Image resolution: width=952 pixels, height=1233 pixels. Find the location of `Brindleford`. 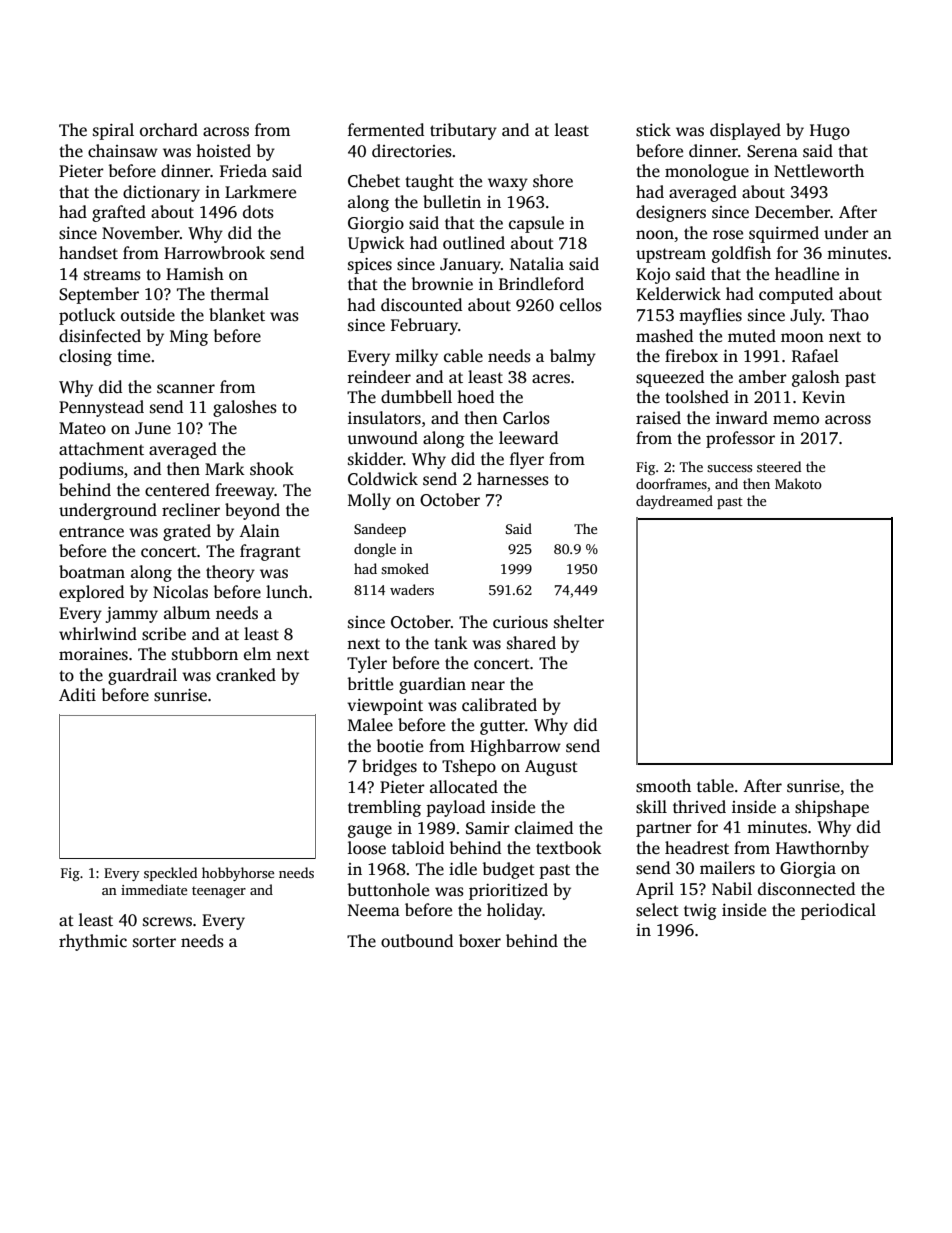

Brindleford is located at coordinates (541, 284).
